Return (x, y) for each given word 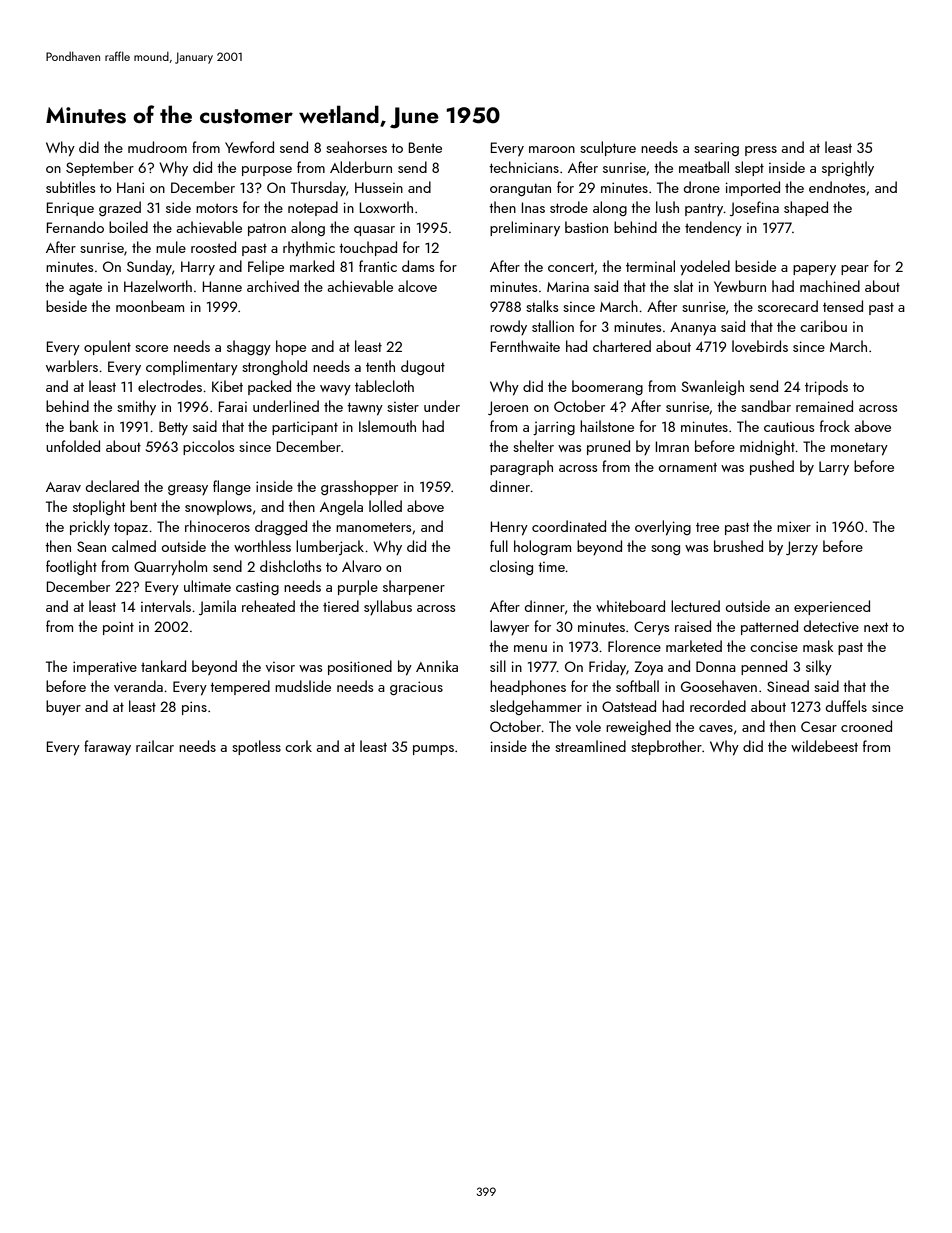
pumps (433, 750)
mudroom (157, 147)
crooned (866, 726)
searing (716, 149)
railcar (155, 746)
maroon (552, 149)
